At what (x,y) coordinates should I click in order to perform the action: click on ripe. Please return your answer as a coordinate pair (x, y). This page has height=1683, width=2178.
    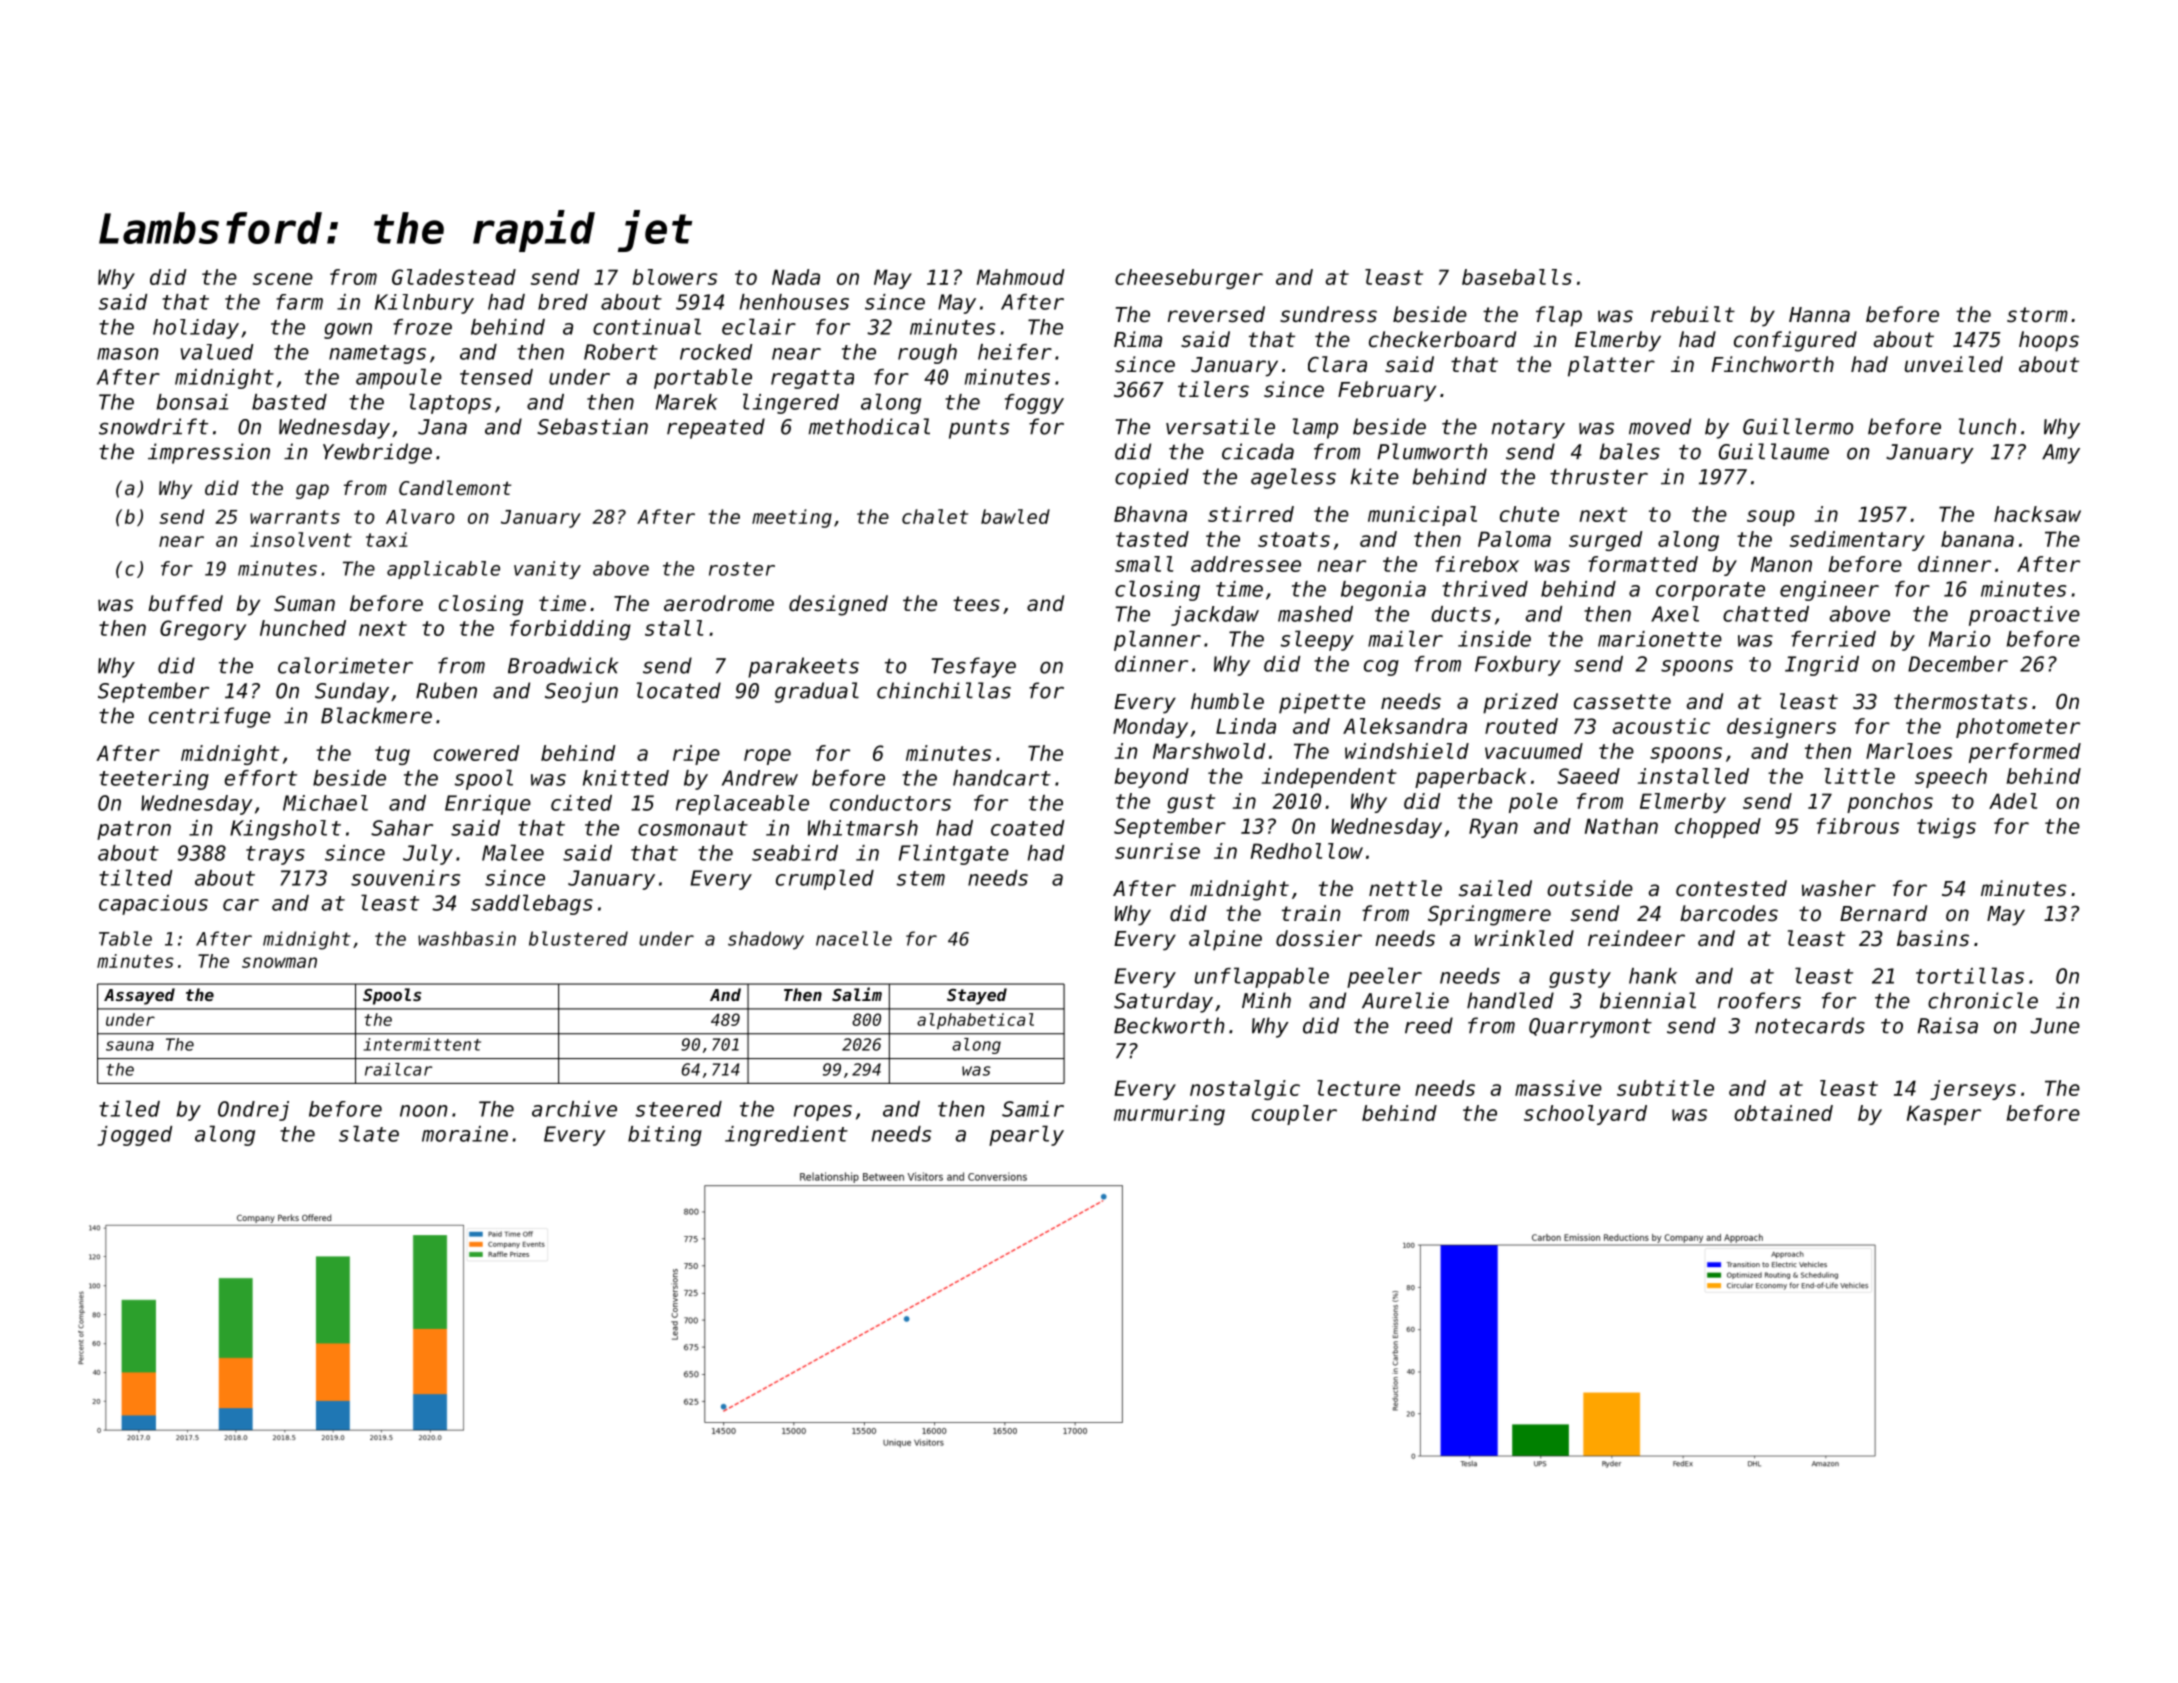
    Looking at the image, I should click on (696, 755).
